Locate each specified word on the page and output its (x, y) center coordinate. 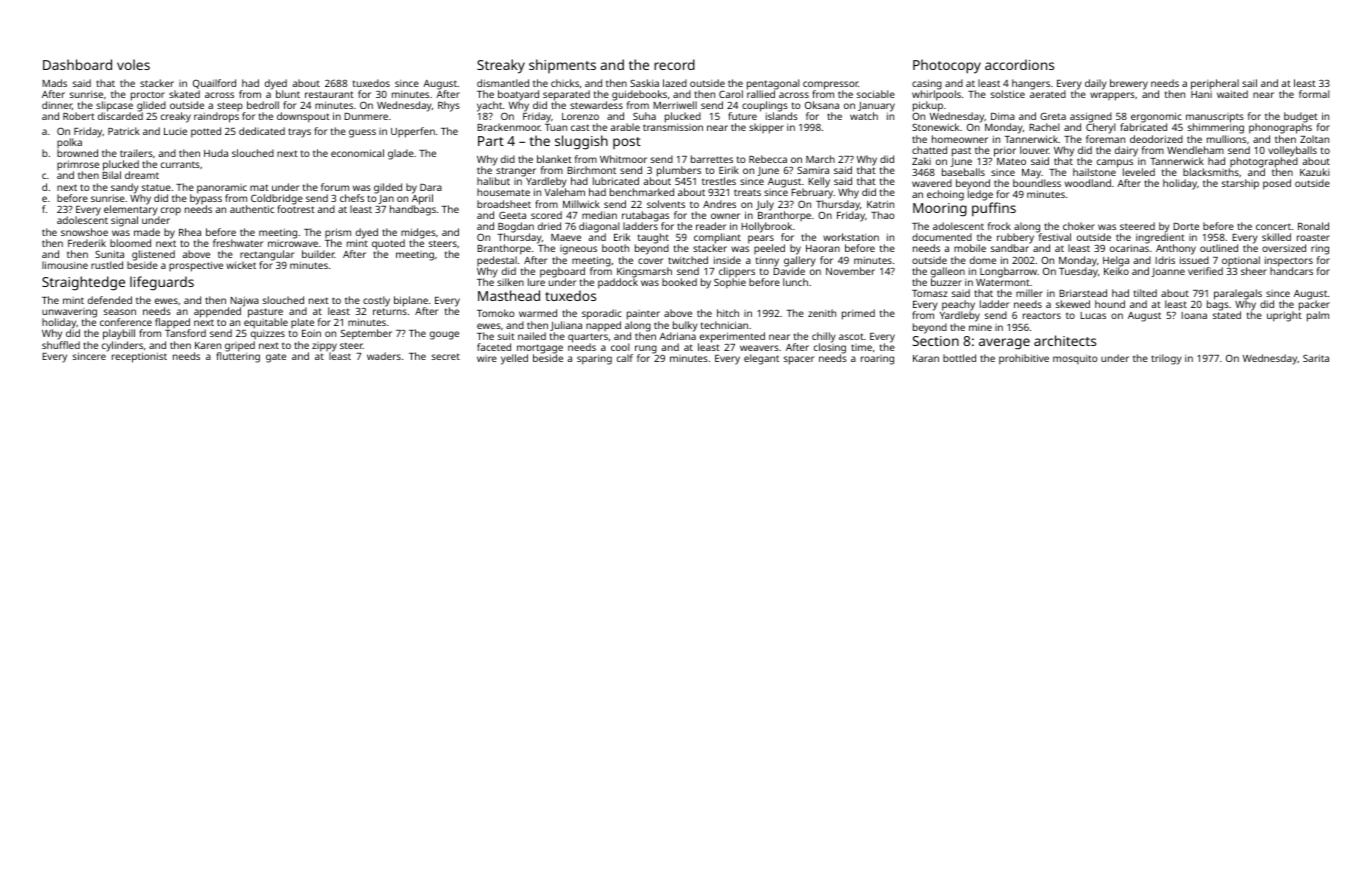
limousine (65, 265)
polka (69, 143)
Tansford (185, 333)
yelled (514, 359)
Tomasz (929, 293)
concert (1273, 227)
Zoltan (1314, 139)
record (674, 64)
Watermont (1003, 282)
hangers (1031, 84)
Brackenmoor (509, 127)
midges (418, 233)
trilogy (1166, 359)
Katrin (880, 204)
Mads (54, 83)
